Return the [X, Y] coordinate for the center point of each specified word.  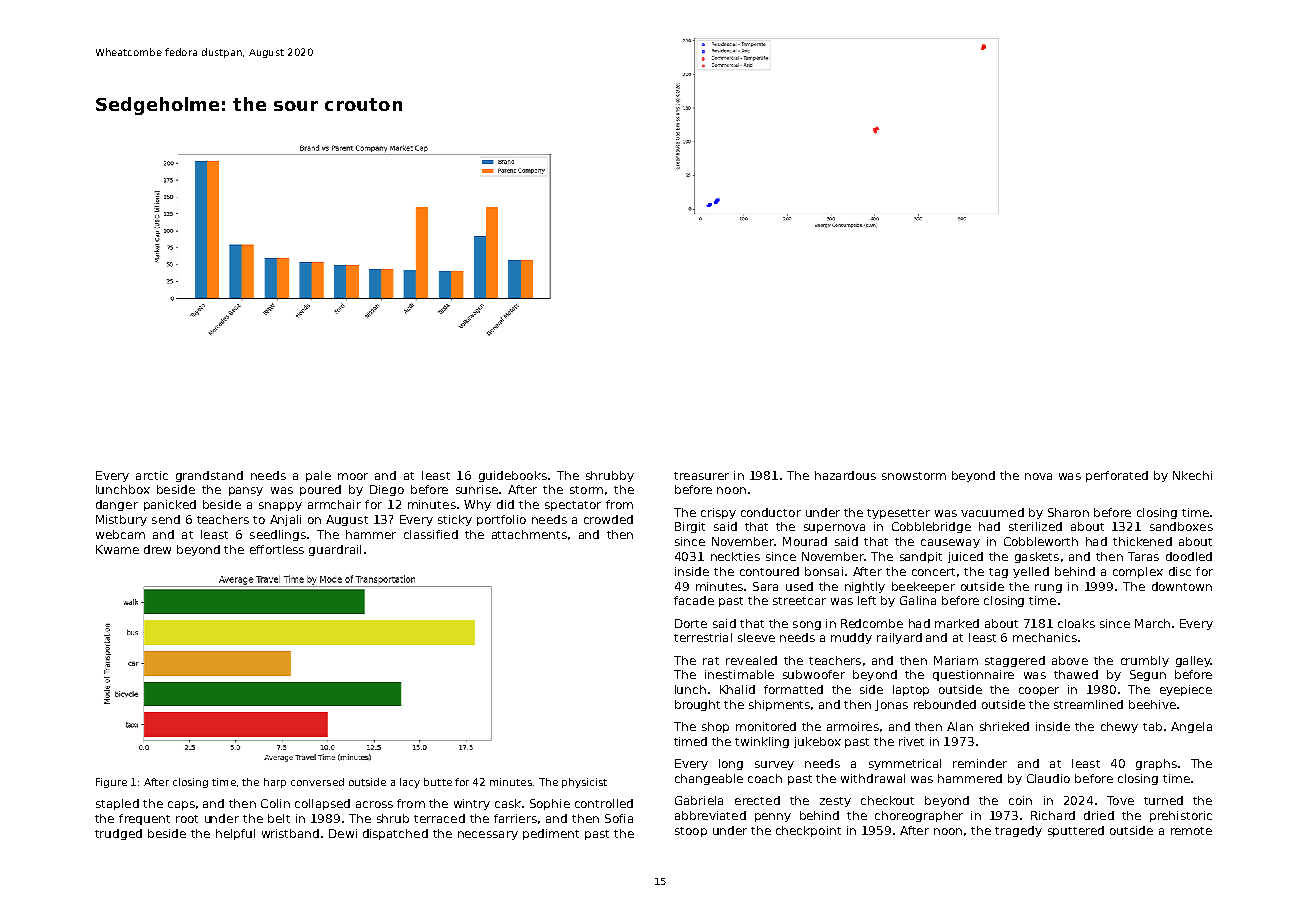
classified [431, 534]
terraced [439, 818]
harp [275, 783]
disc [1180, 571]
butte [438, 782]
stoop [691, 832]
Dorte [691, 623]
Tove [1120, 800]
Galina [918, 600]
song [807, 625]
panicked [170, 505]
